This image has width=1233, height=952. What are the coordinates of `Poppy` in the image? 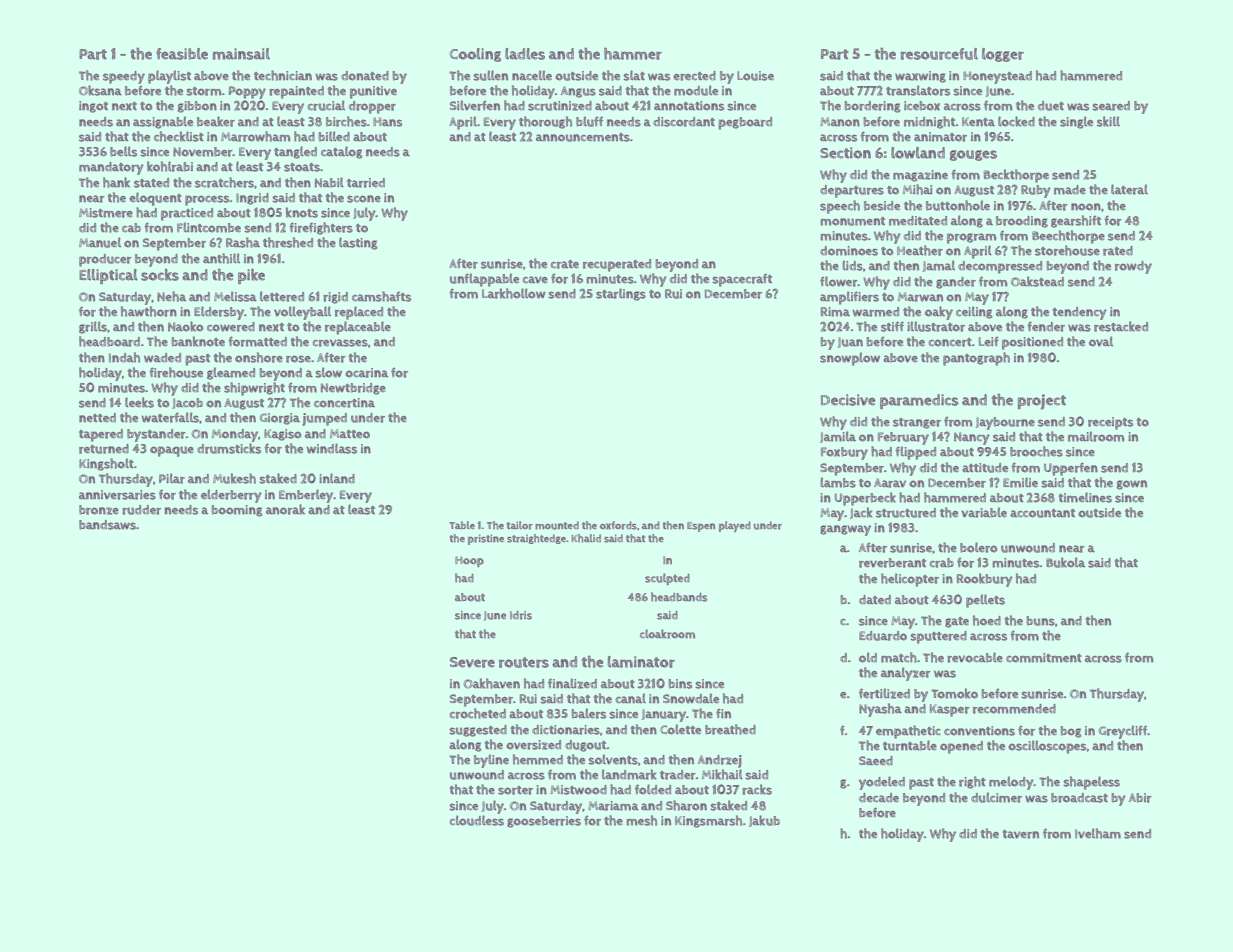 It's located at (247, 92).
